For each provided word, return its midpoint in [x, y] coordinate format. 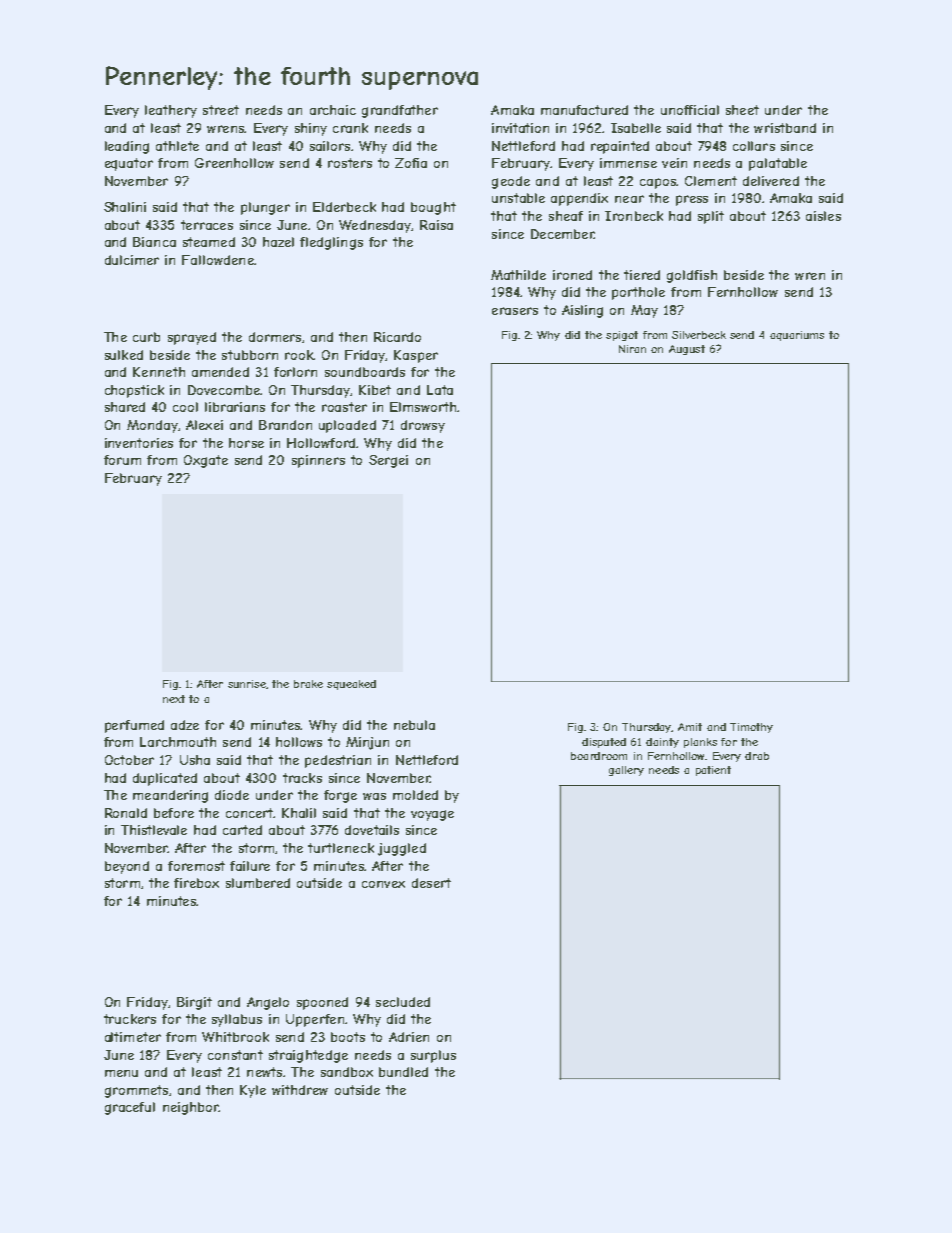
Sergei [388, 461]
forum [122, 460]
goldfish [692, 276]
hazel [278, 242]
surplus [433, 1056]
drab [757, 756]
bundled [403, 1072]
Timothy [751, 728]
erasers [515, 311]
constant [235, 1055]
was [374, 796]
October [129, 760]
